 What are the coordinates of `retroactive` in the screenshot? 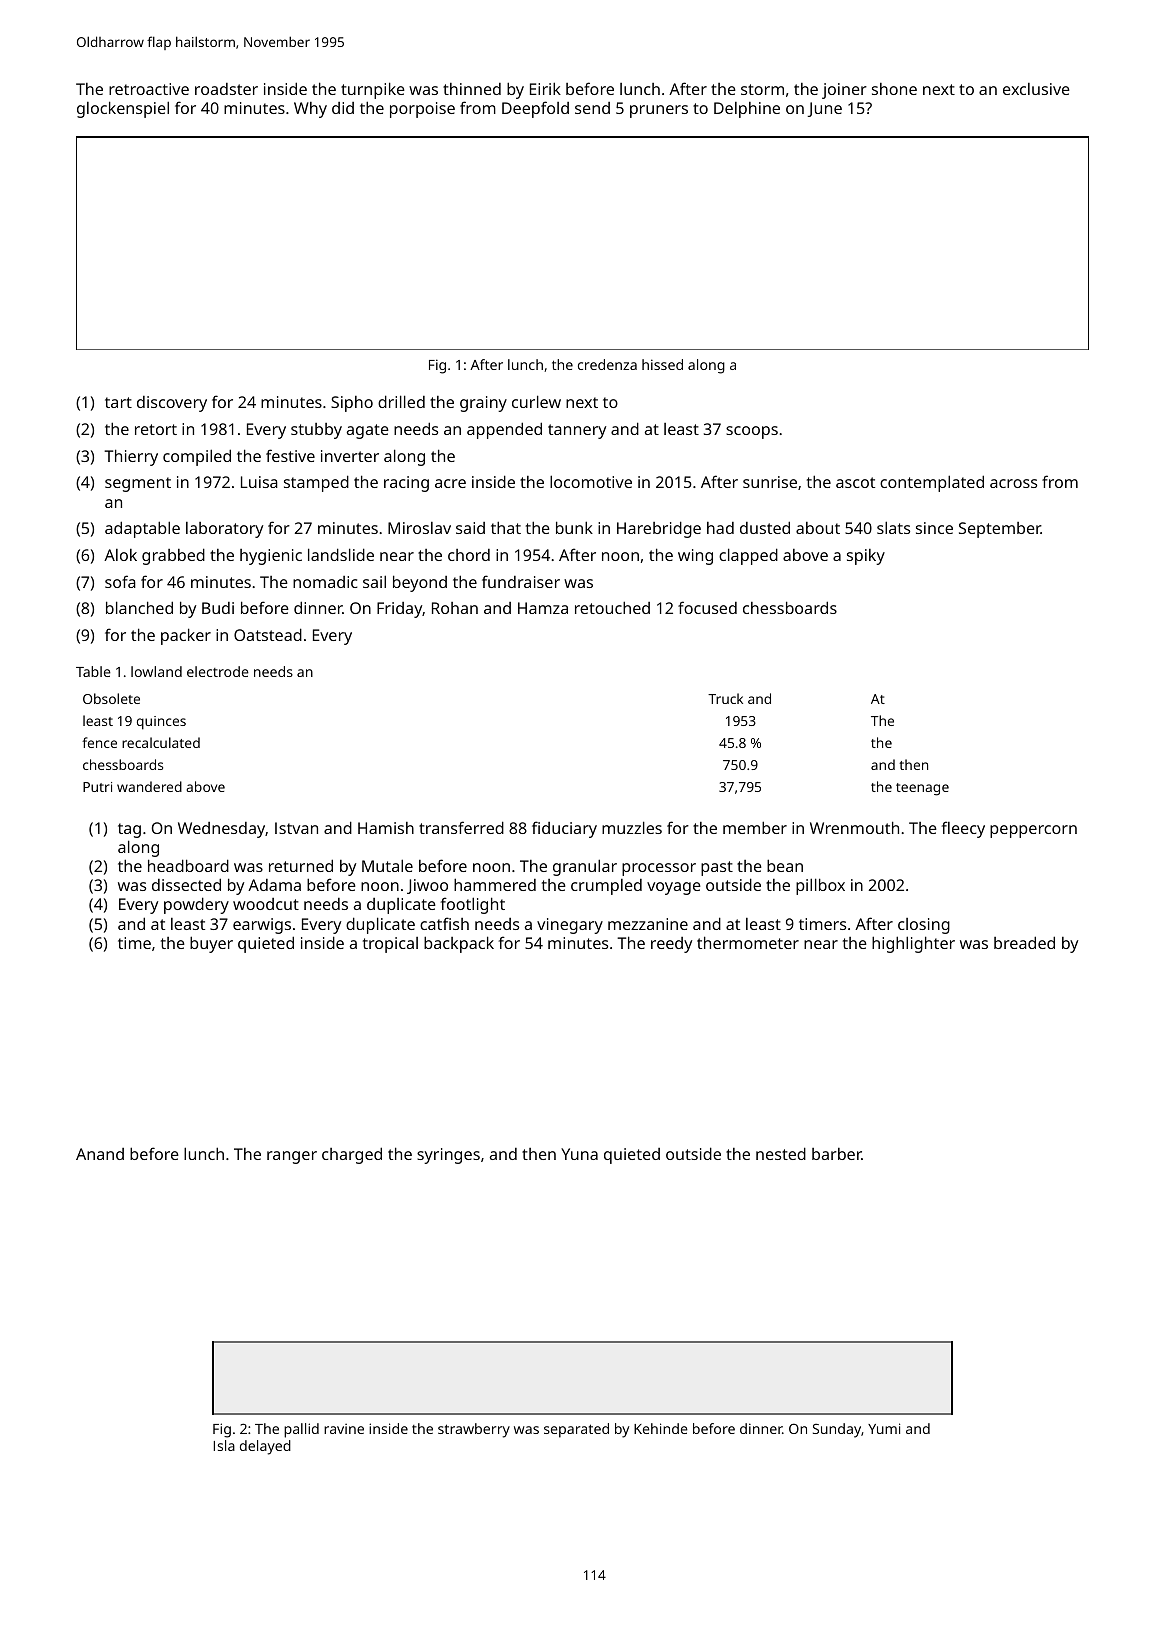 It's located at (149, 89).
